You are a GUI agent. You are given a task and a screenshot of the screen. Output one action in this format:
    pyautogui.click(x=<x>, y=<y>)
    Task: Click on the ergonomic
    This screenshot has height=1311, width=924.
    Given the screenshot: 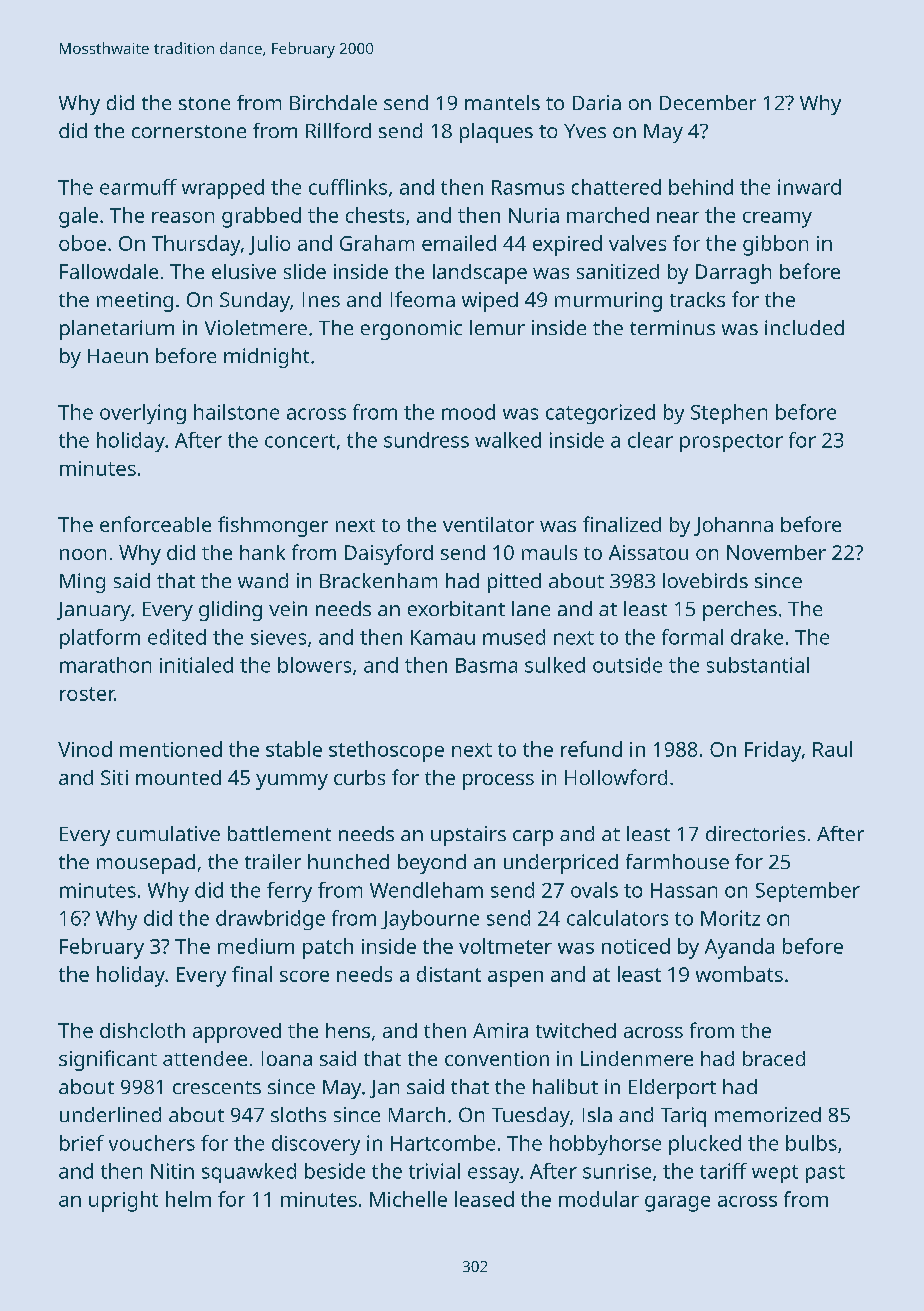 What is the action you would take?
    pyautogui.click(x=411, y=330)
